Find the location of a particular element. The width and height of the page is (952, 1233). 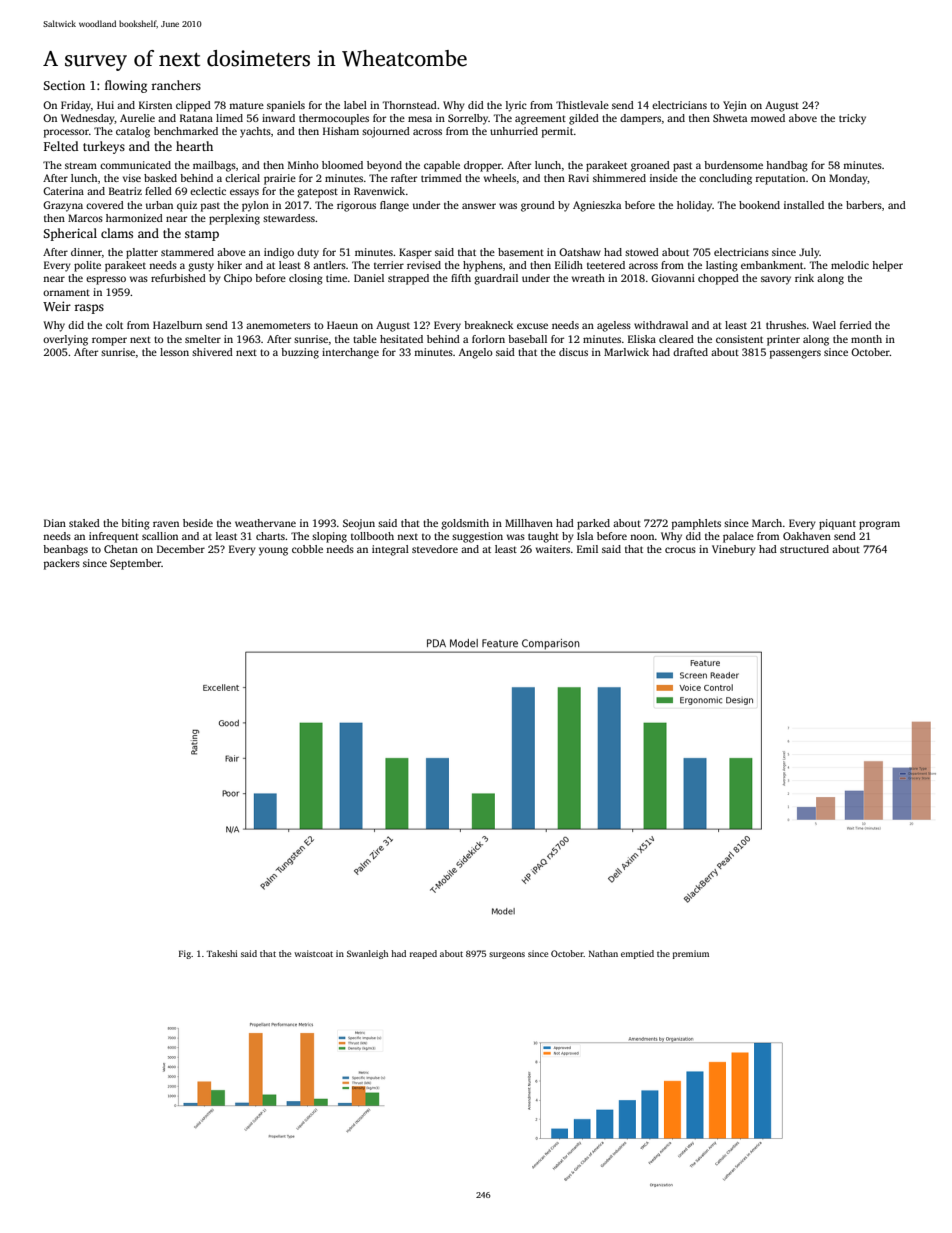

integral is located at coordinates (390, 550).
